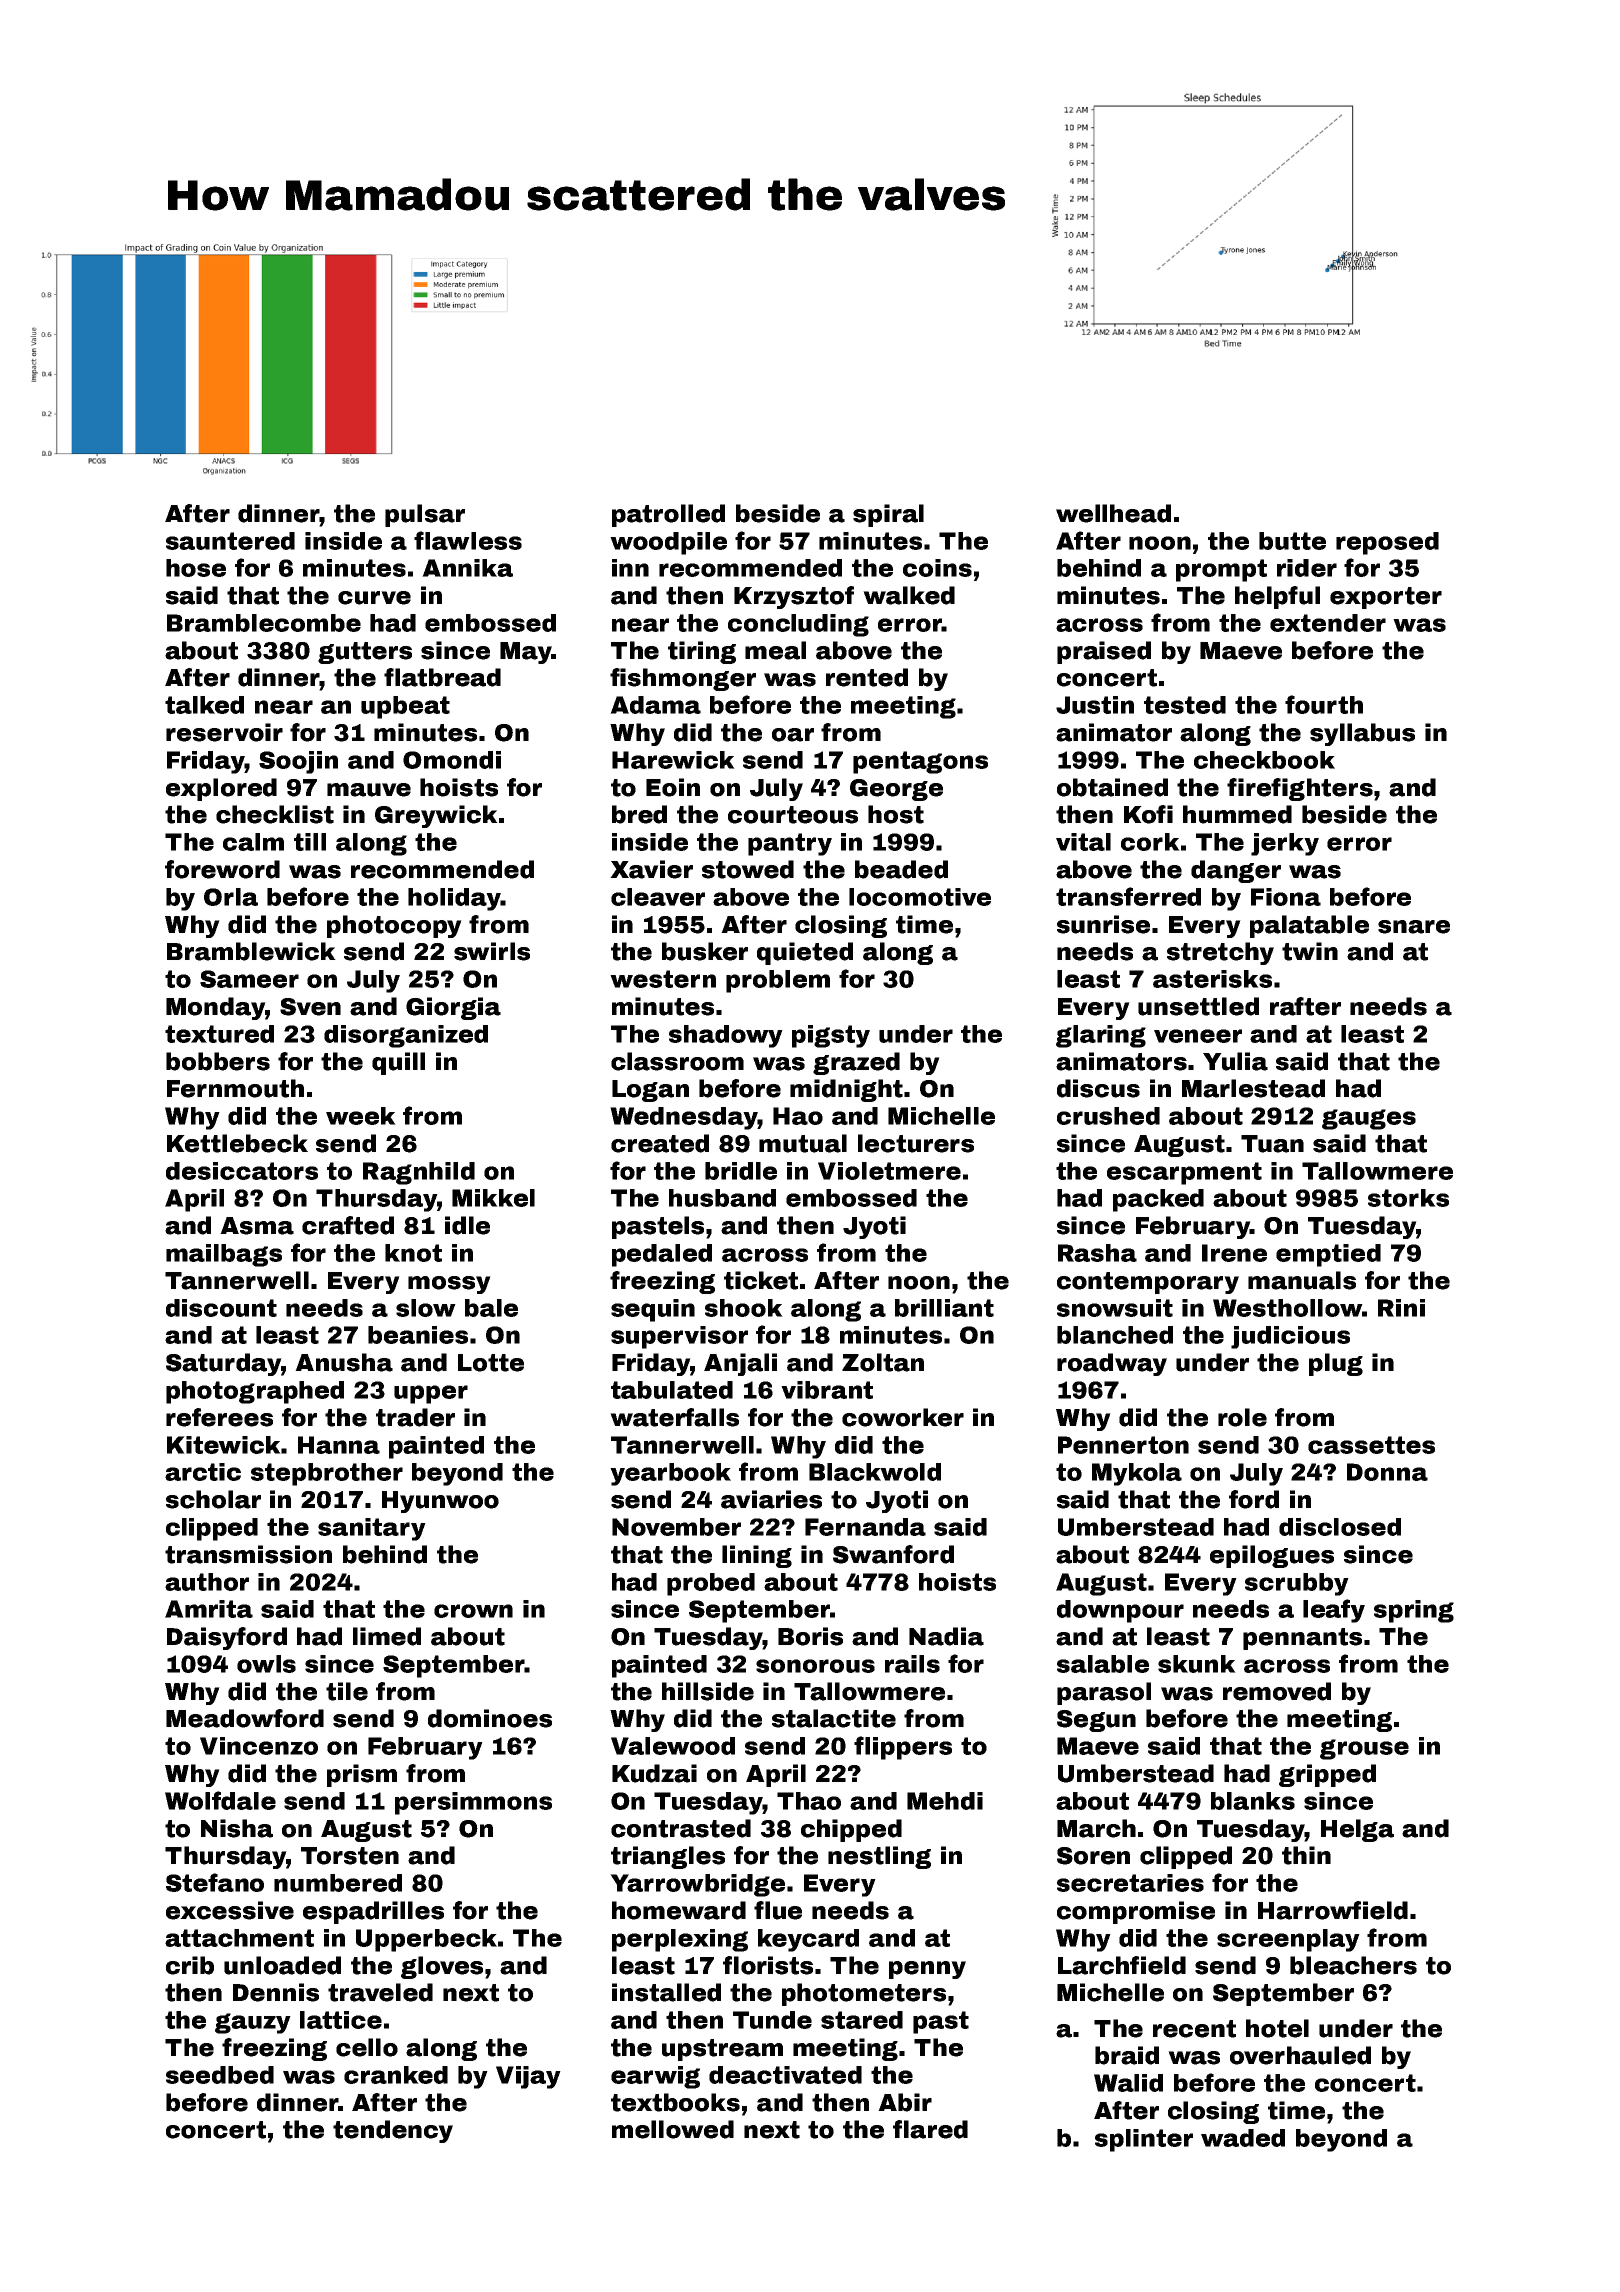 This screenshot has height=2292, width=1620. Describe the element at coordinates (380, 1992) in the screenshot. I see `traveled` at that location.
